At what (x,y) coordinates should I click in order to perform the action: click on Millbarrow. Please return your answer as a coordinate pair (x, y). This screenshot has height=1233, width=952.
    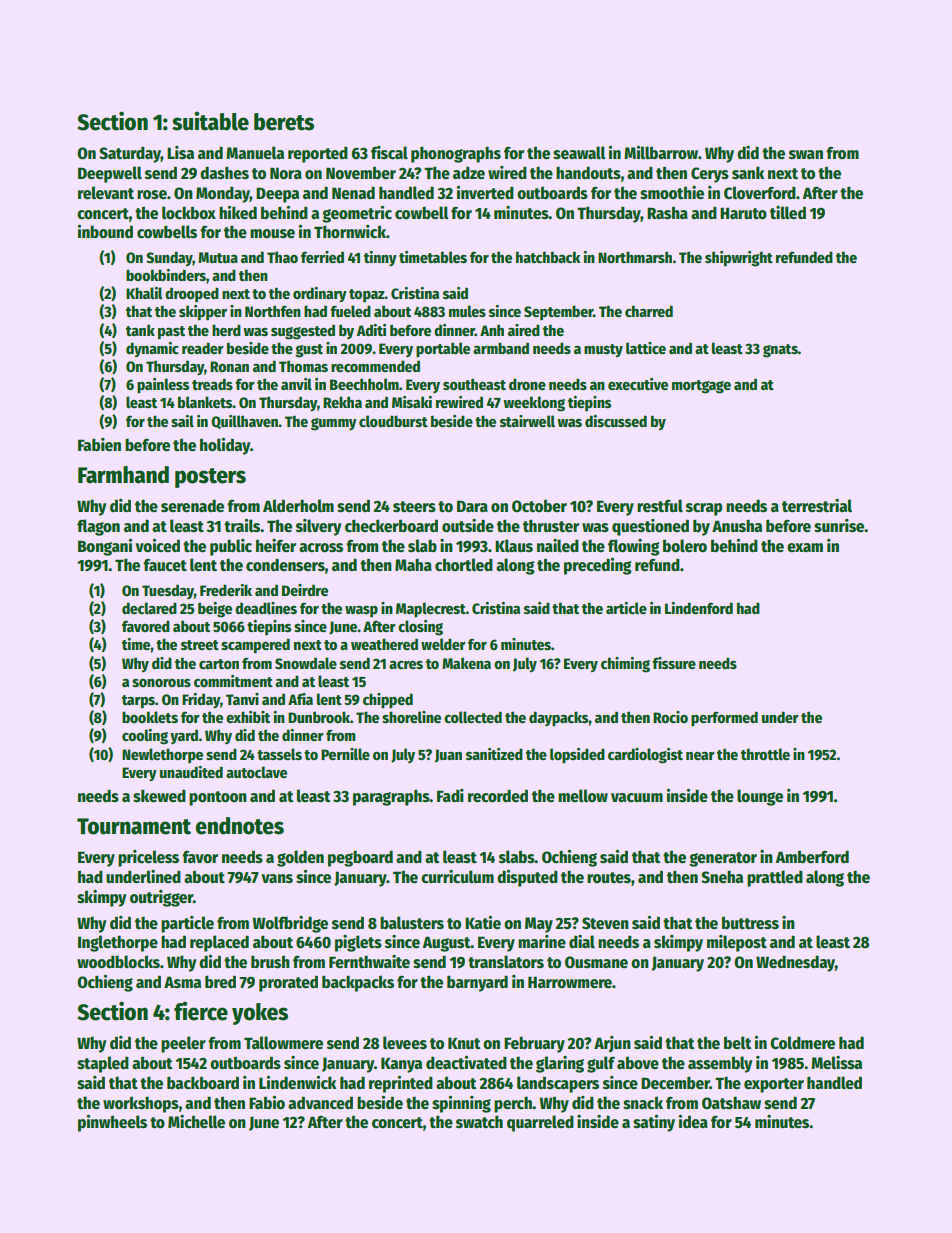
    Looking at the image, I should click on (661, 153).
